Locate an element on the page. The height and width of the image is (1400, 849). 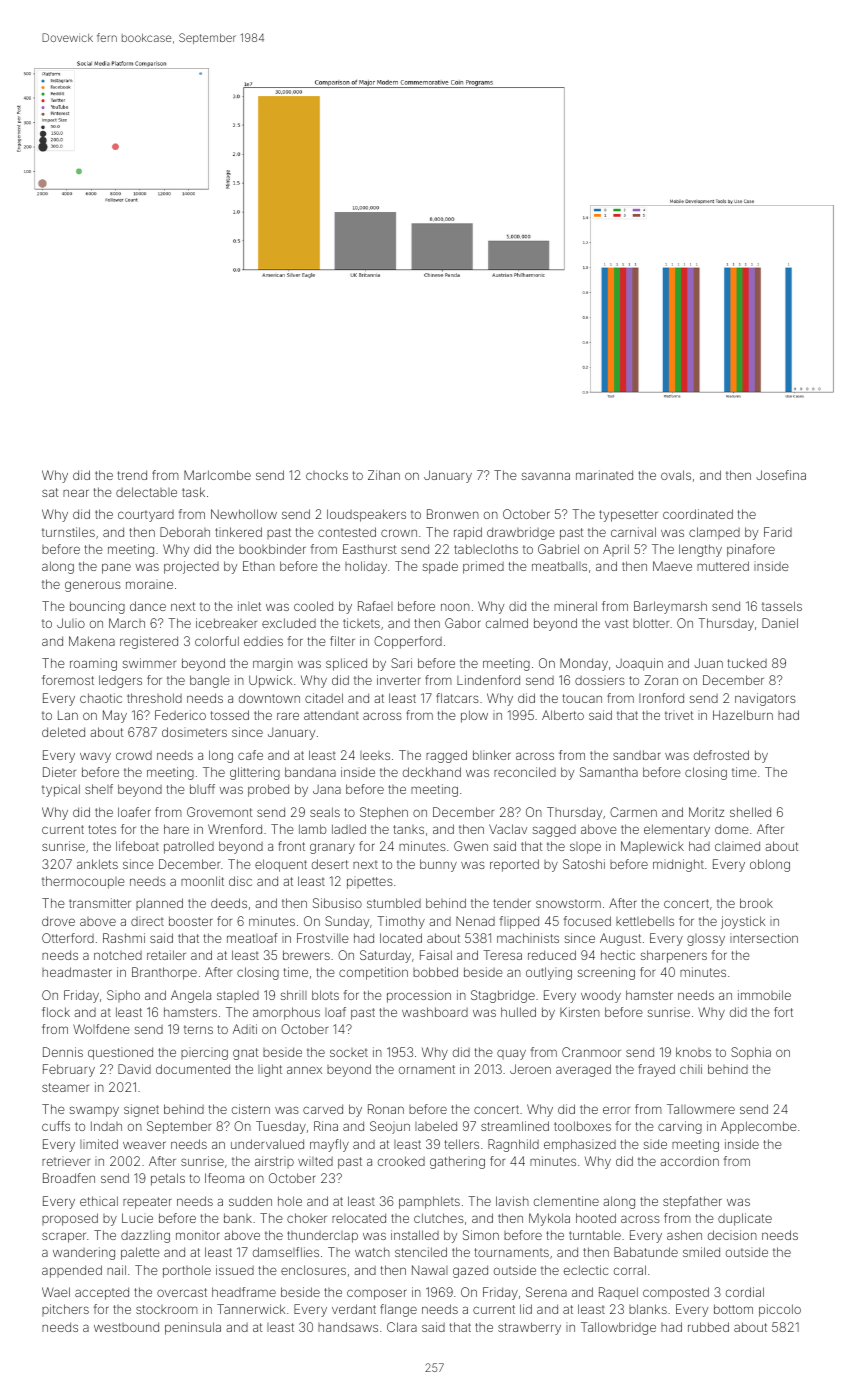
clementine is located at coordinates (566, 1201).
